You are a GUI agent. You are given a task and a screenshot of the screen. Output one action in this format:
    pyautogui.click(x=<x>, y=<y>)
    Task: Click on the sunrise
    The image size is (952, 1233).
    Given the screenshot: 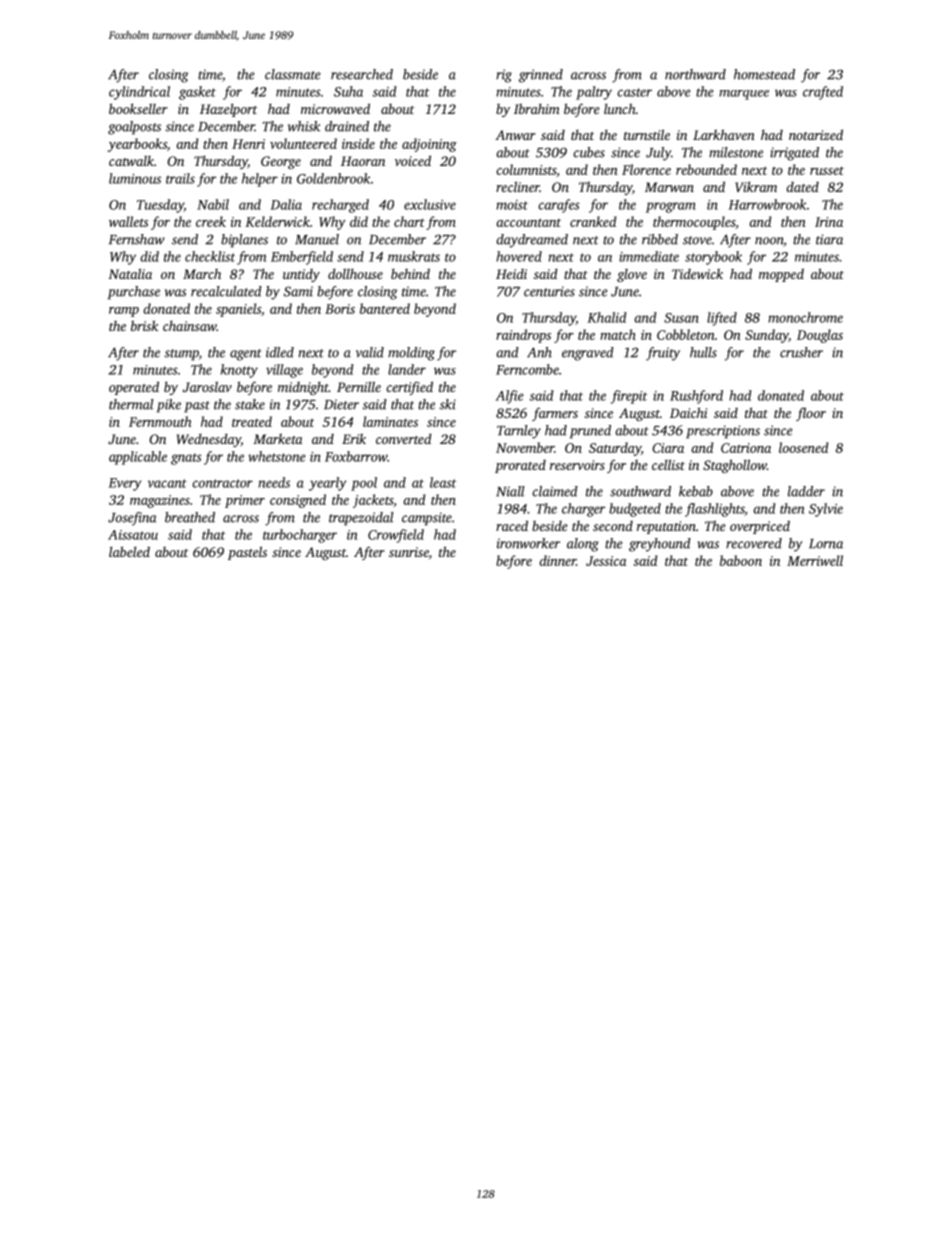 What is the action you would take?
    pyautogui.click(x=409, y=552)
